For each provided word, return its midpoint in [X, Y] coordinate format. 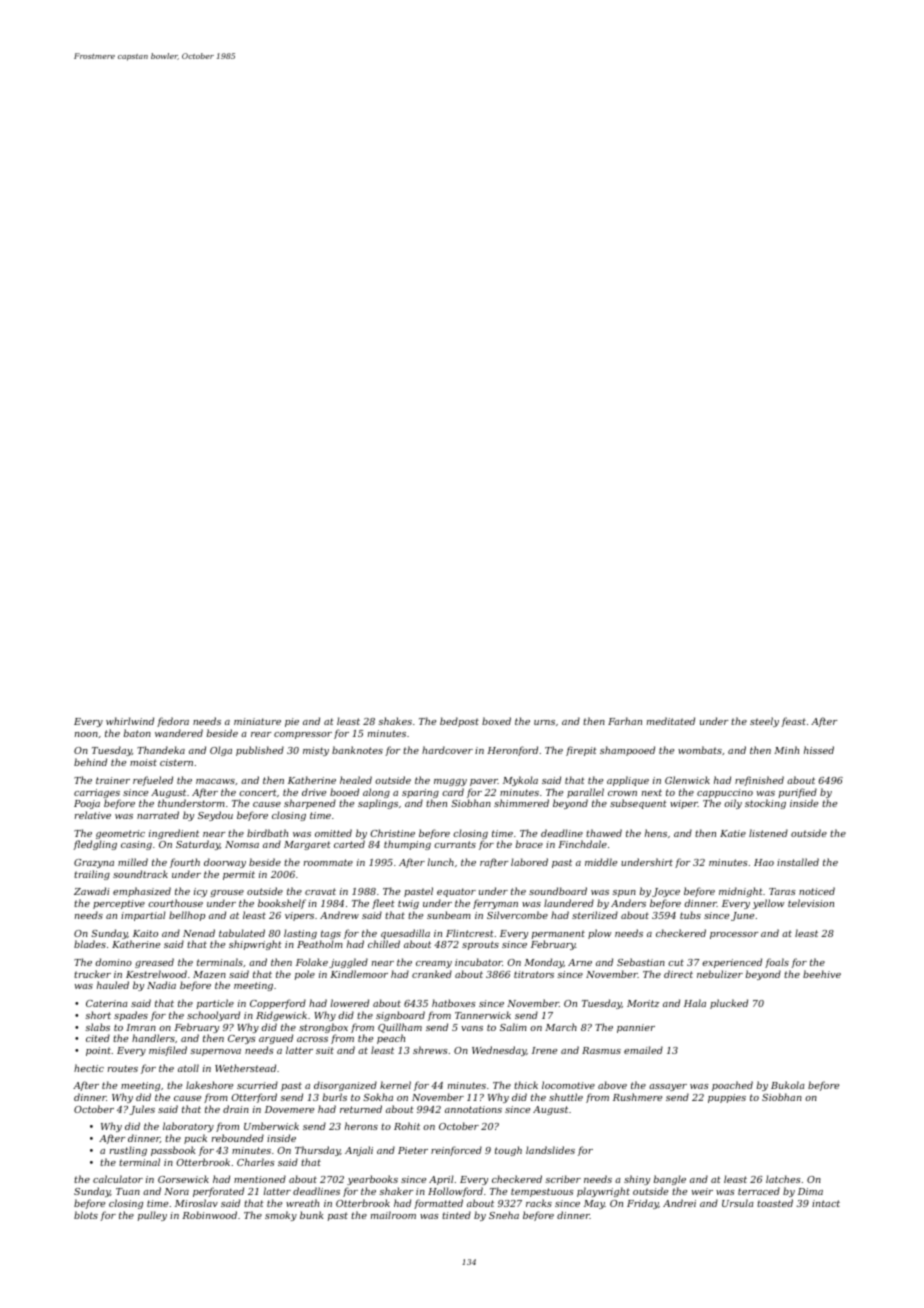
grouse [227, 893]
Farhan [625, 721]
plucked [729, 1004]
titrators [534, 974]
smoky [281, 1216]
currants [455, 844]
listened [768, 833]
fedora [173, 722]
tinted [456, 1215]
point [98, 1051]
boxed [496, 721]
